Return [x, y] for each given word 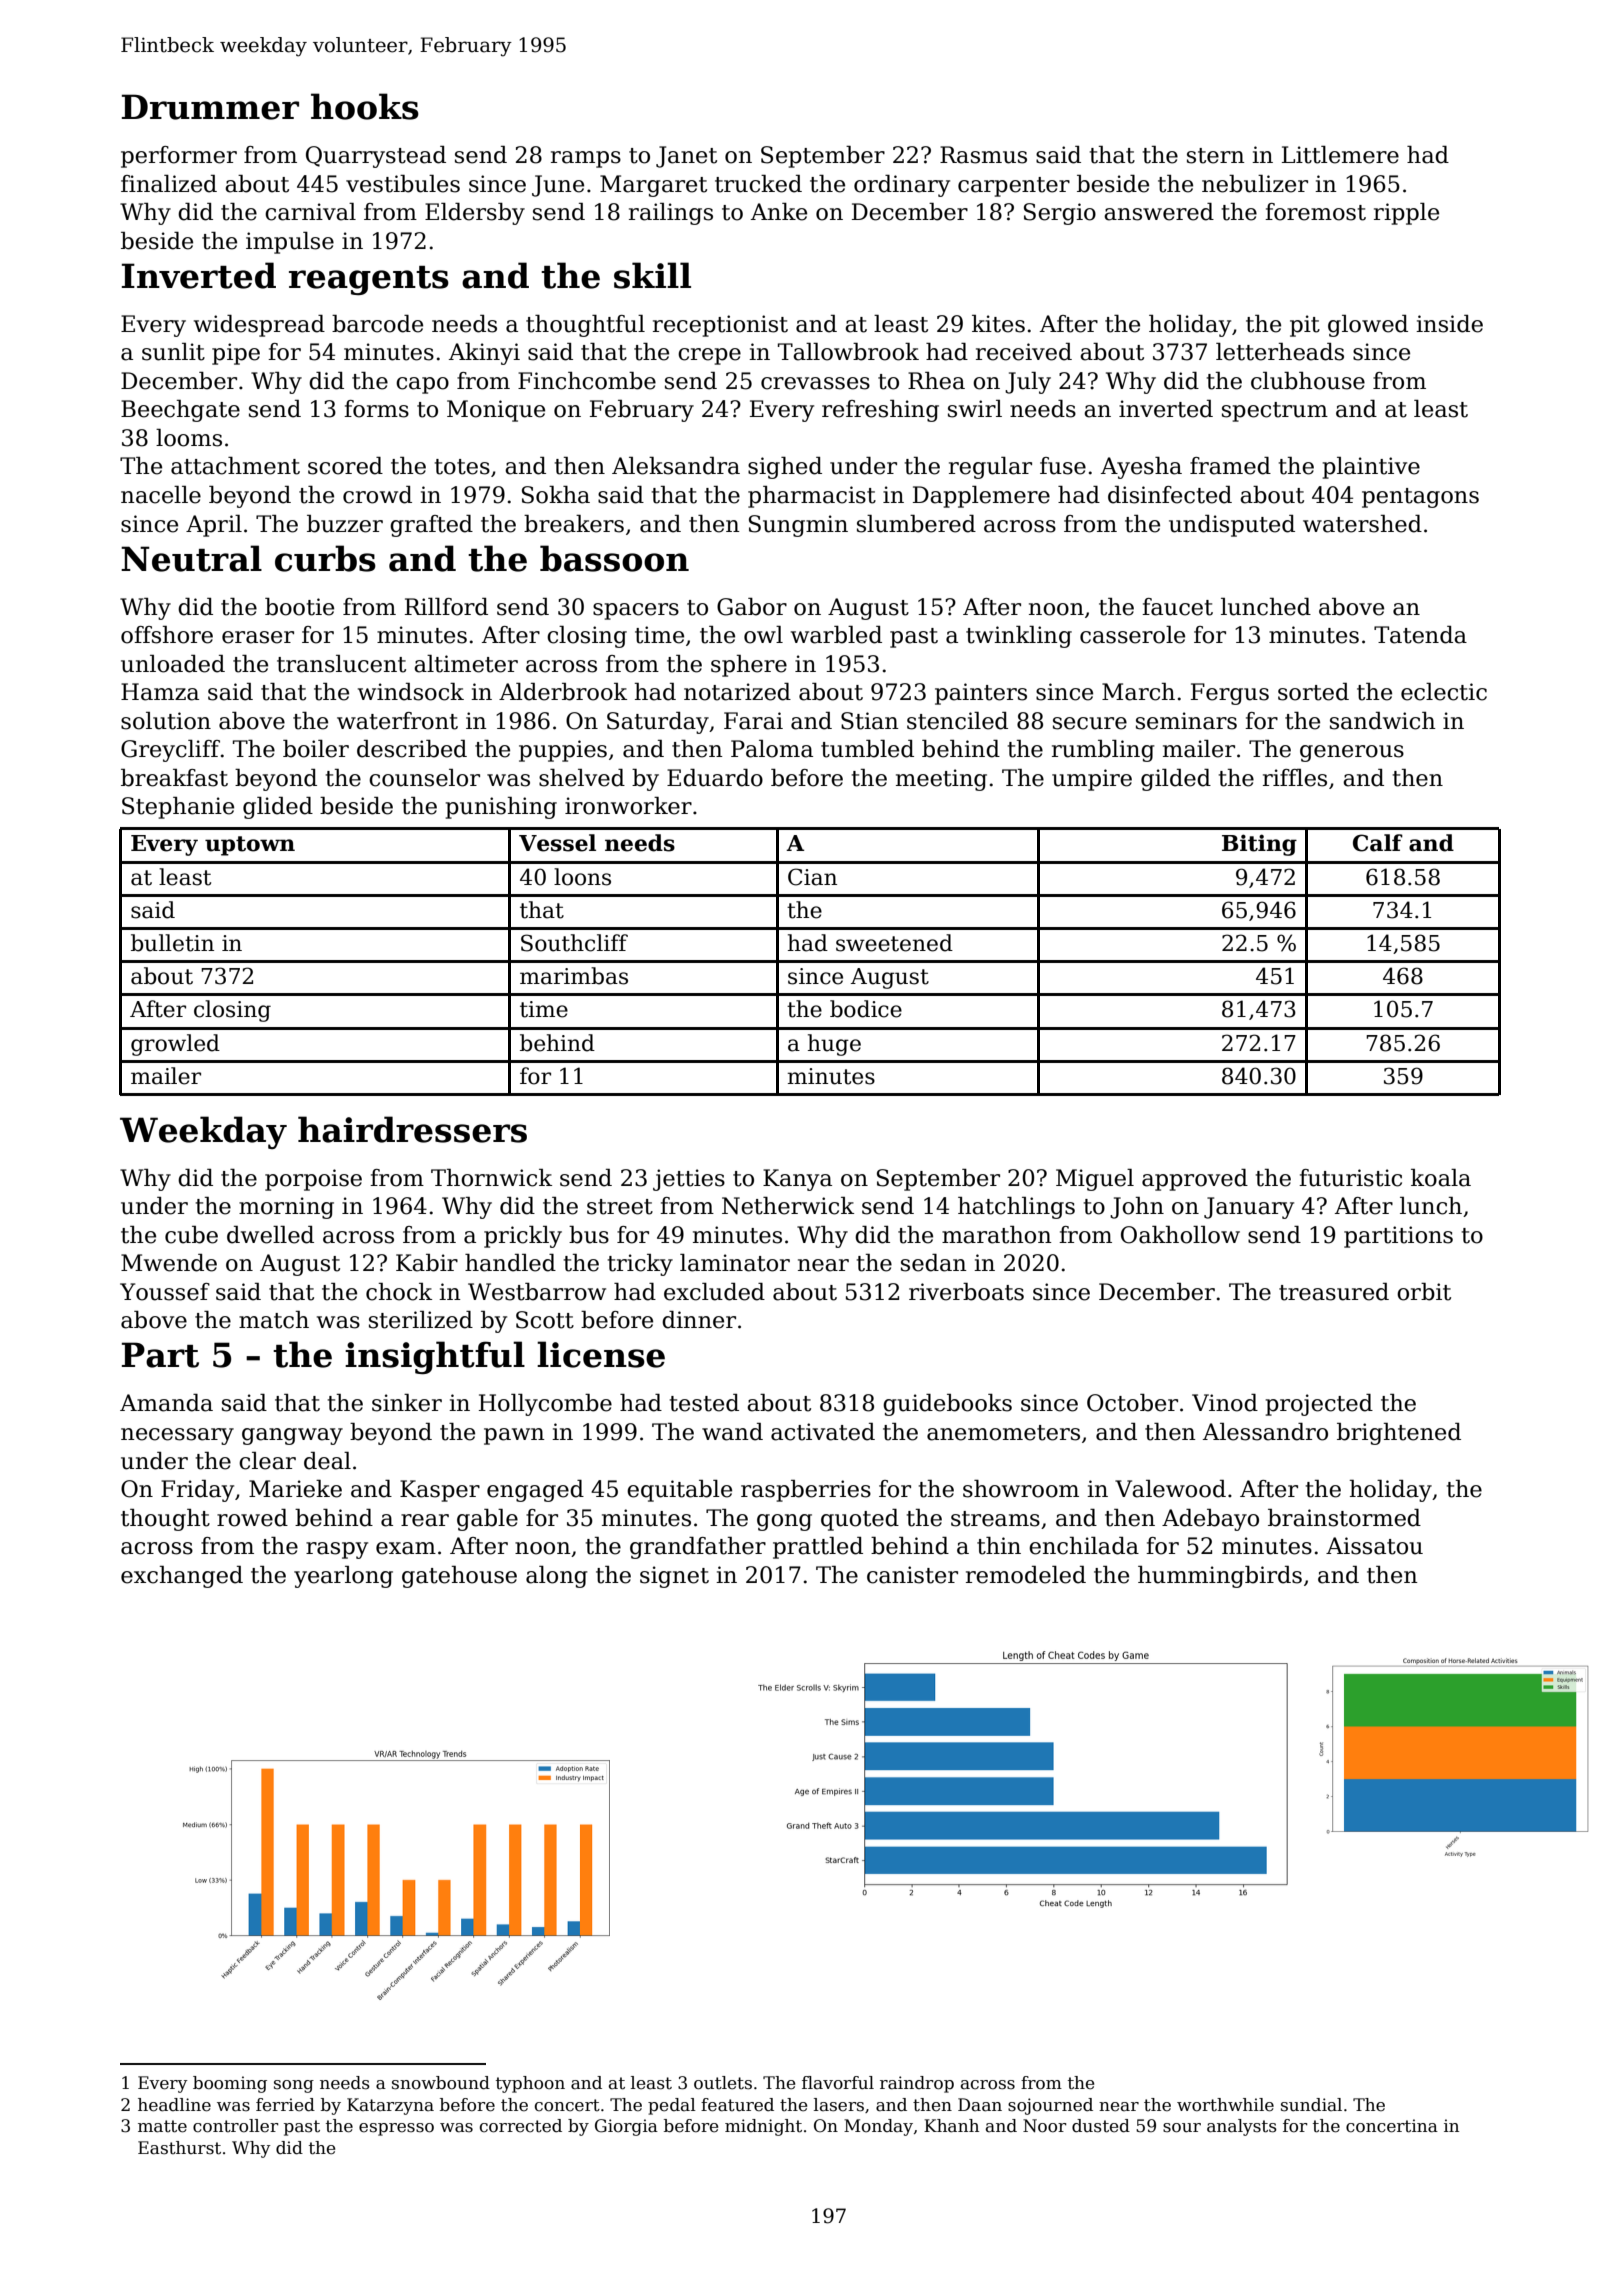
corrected [521, 2126]
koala [1441, 1178]
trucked [758, 184]
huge [834, 1045]
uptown [250, 846]
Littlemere [1340, 155]
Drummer [210, 107]
